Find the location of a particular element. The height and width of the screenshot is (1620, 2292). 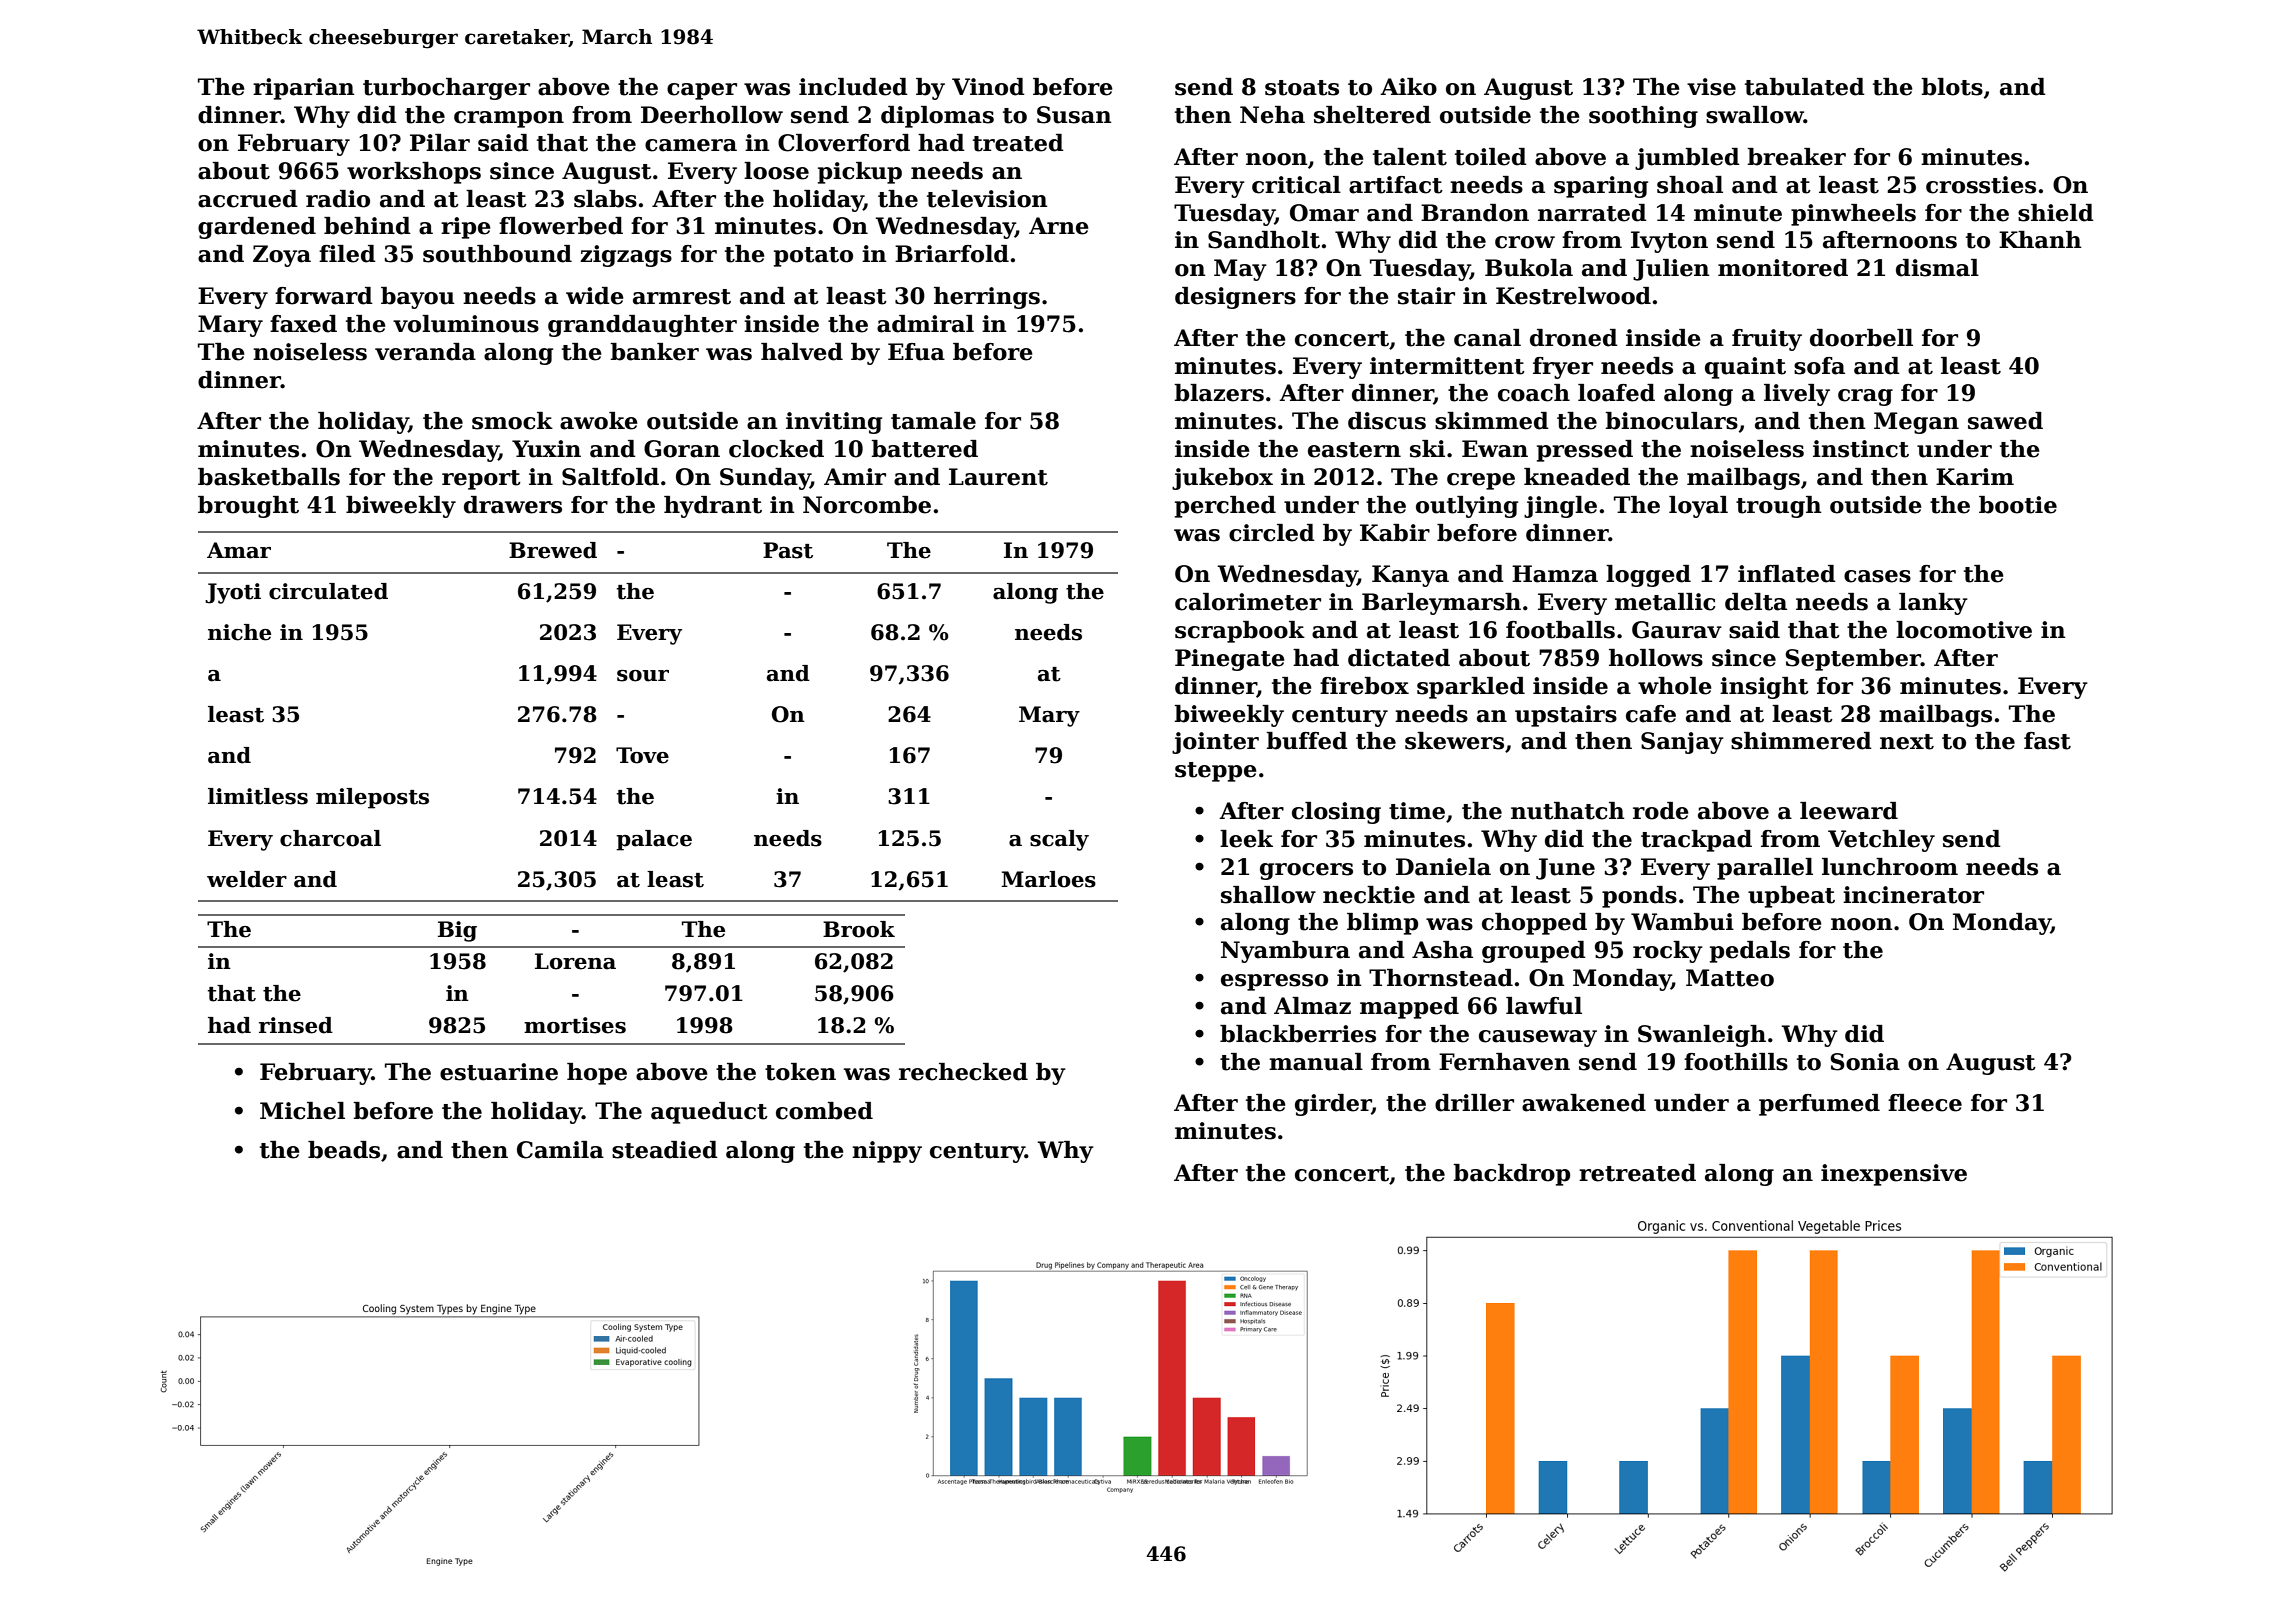

turbocharger is located at coordinates (446, 89).
